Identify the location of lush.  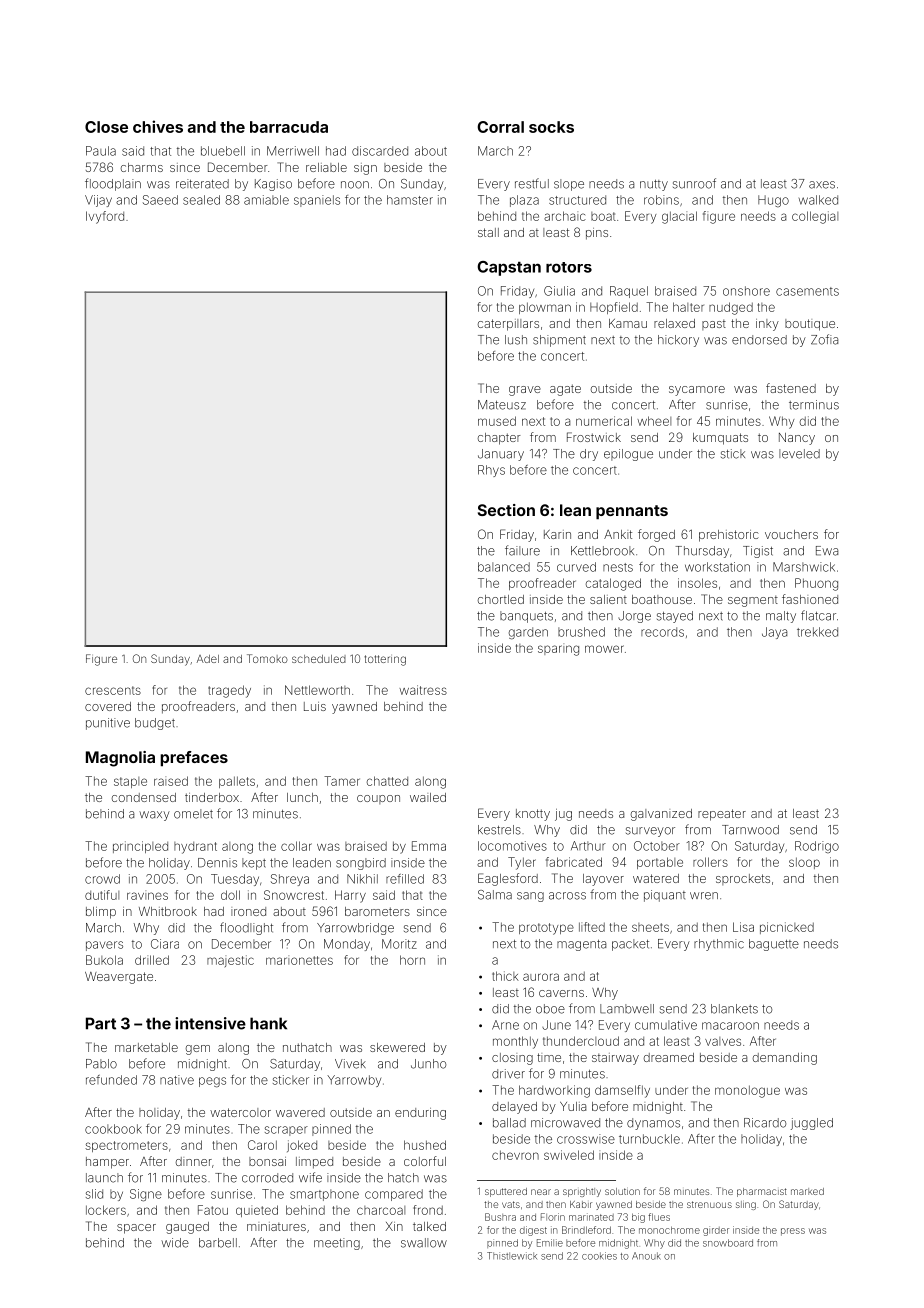
(516, 340).
